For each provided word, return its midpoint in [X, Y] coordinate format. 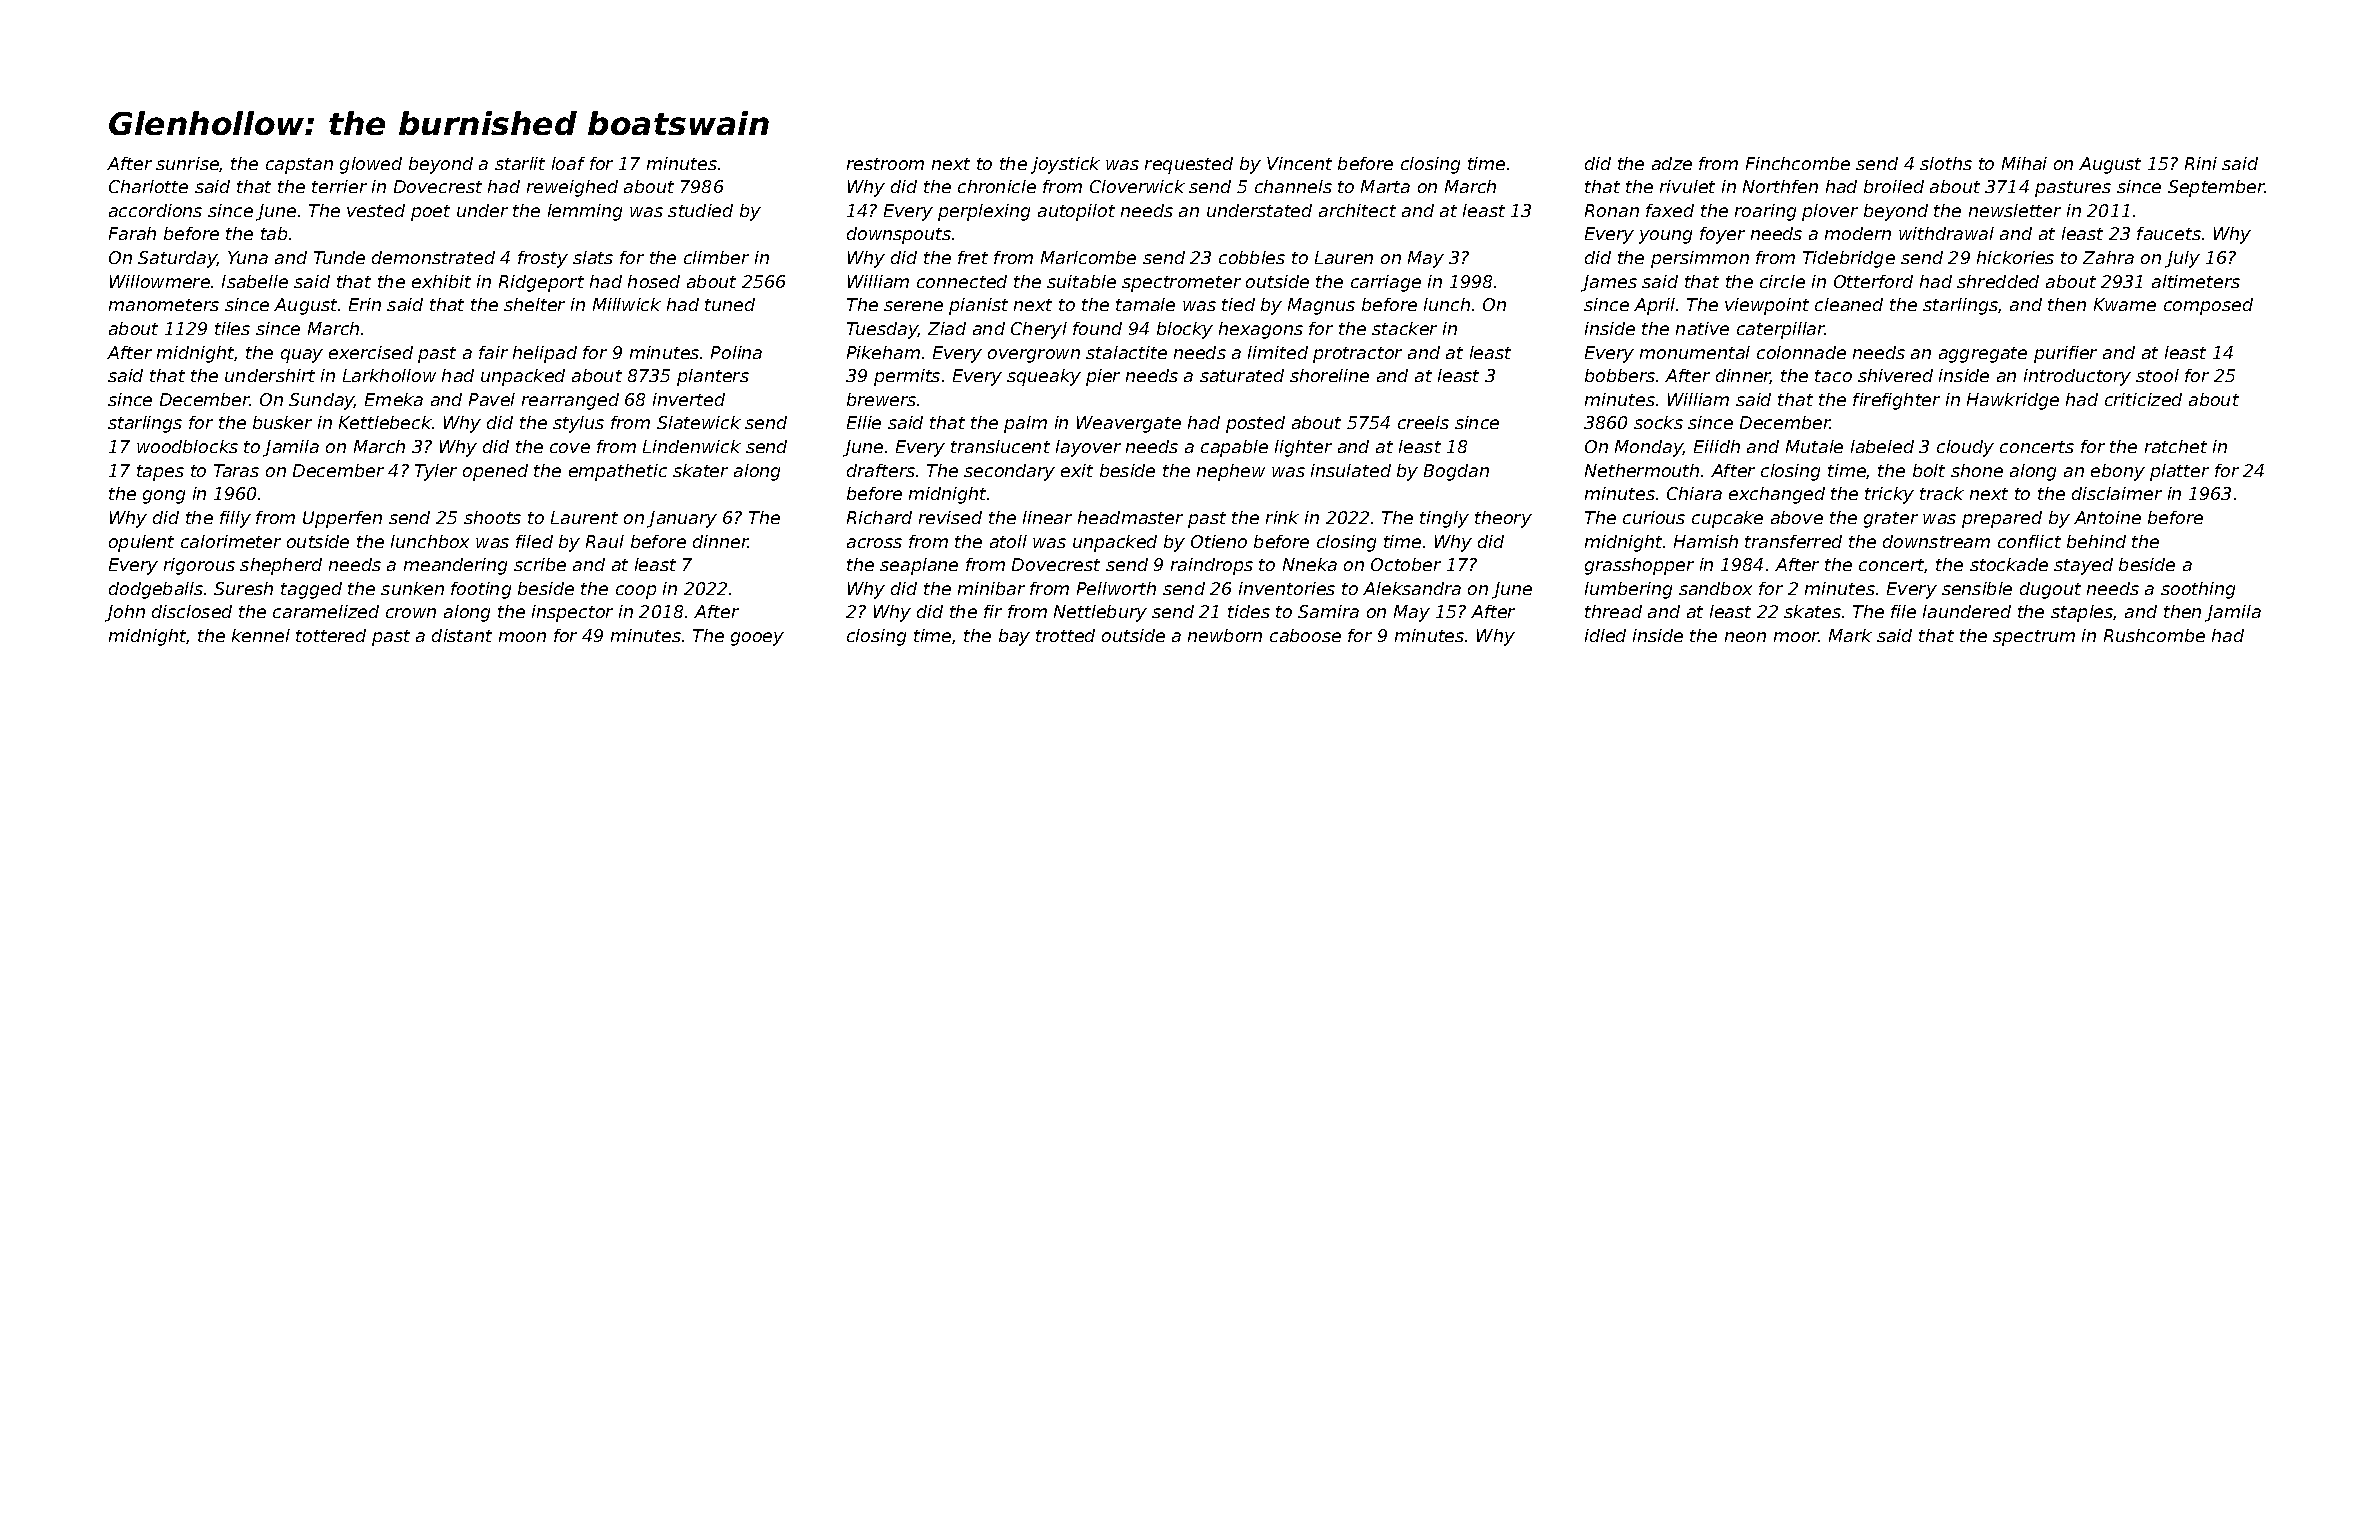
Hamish [1706, 541]
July [2182, 259]
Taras [236, 470]
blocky [1185, 330]
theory [1503, 519]
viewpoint [1767, 306]
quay [302, 356]
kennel [261, 635]
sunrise [188, 164]
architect [1357, 210]
